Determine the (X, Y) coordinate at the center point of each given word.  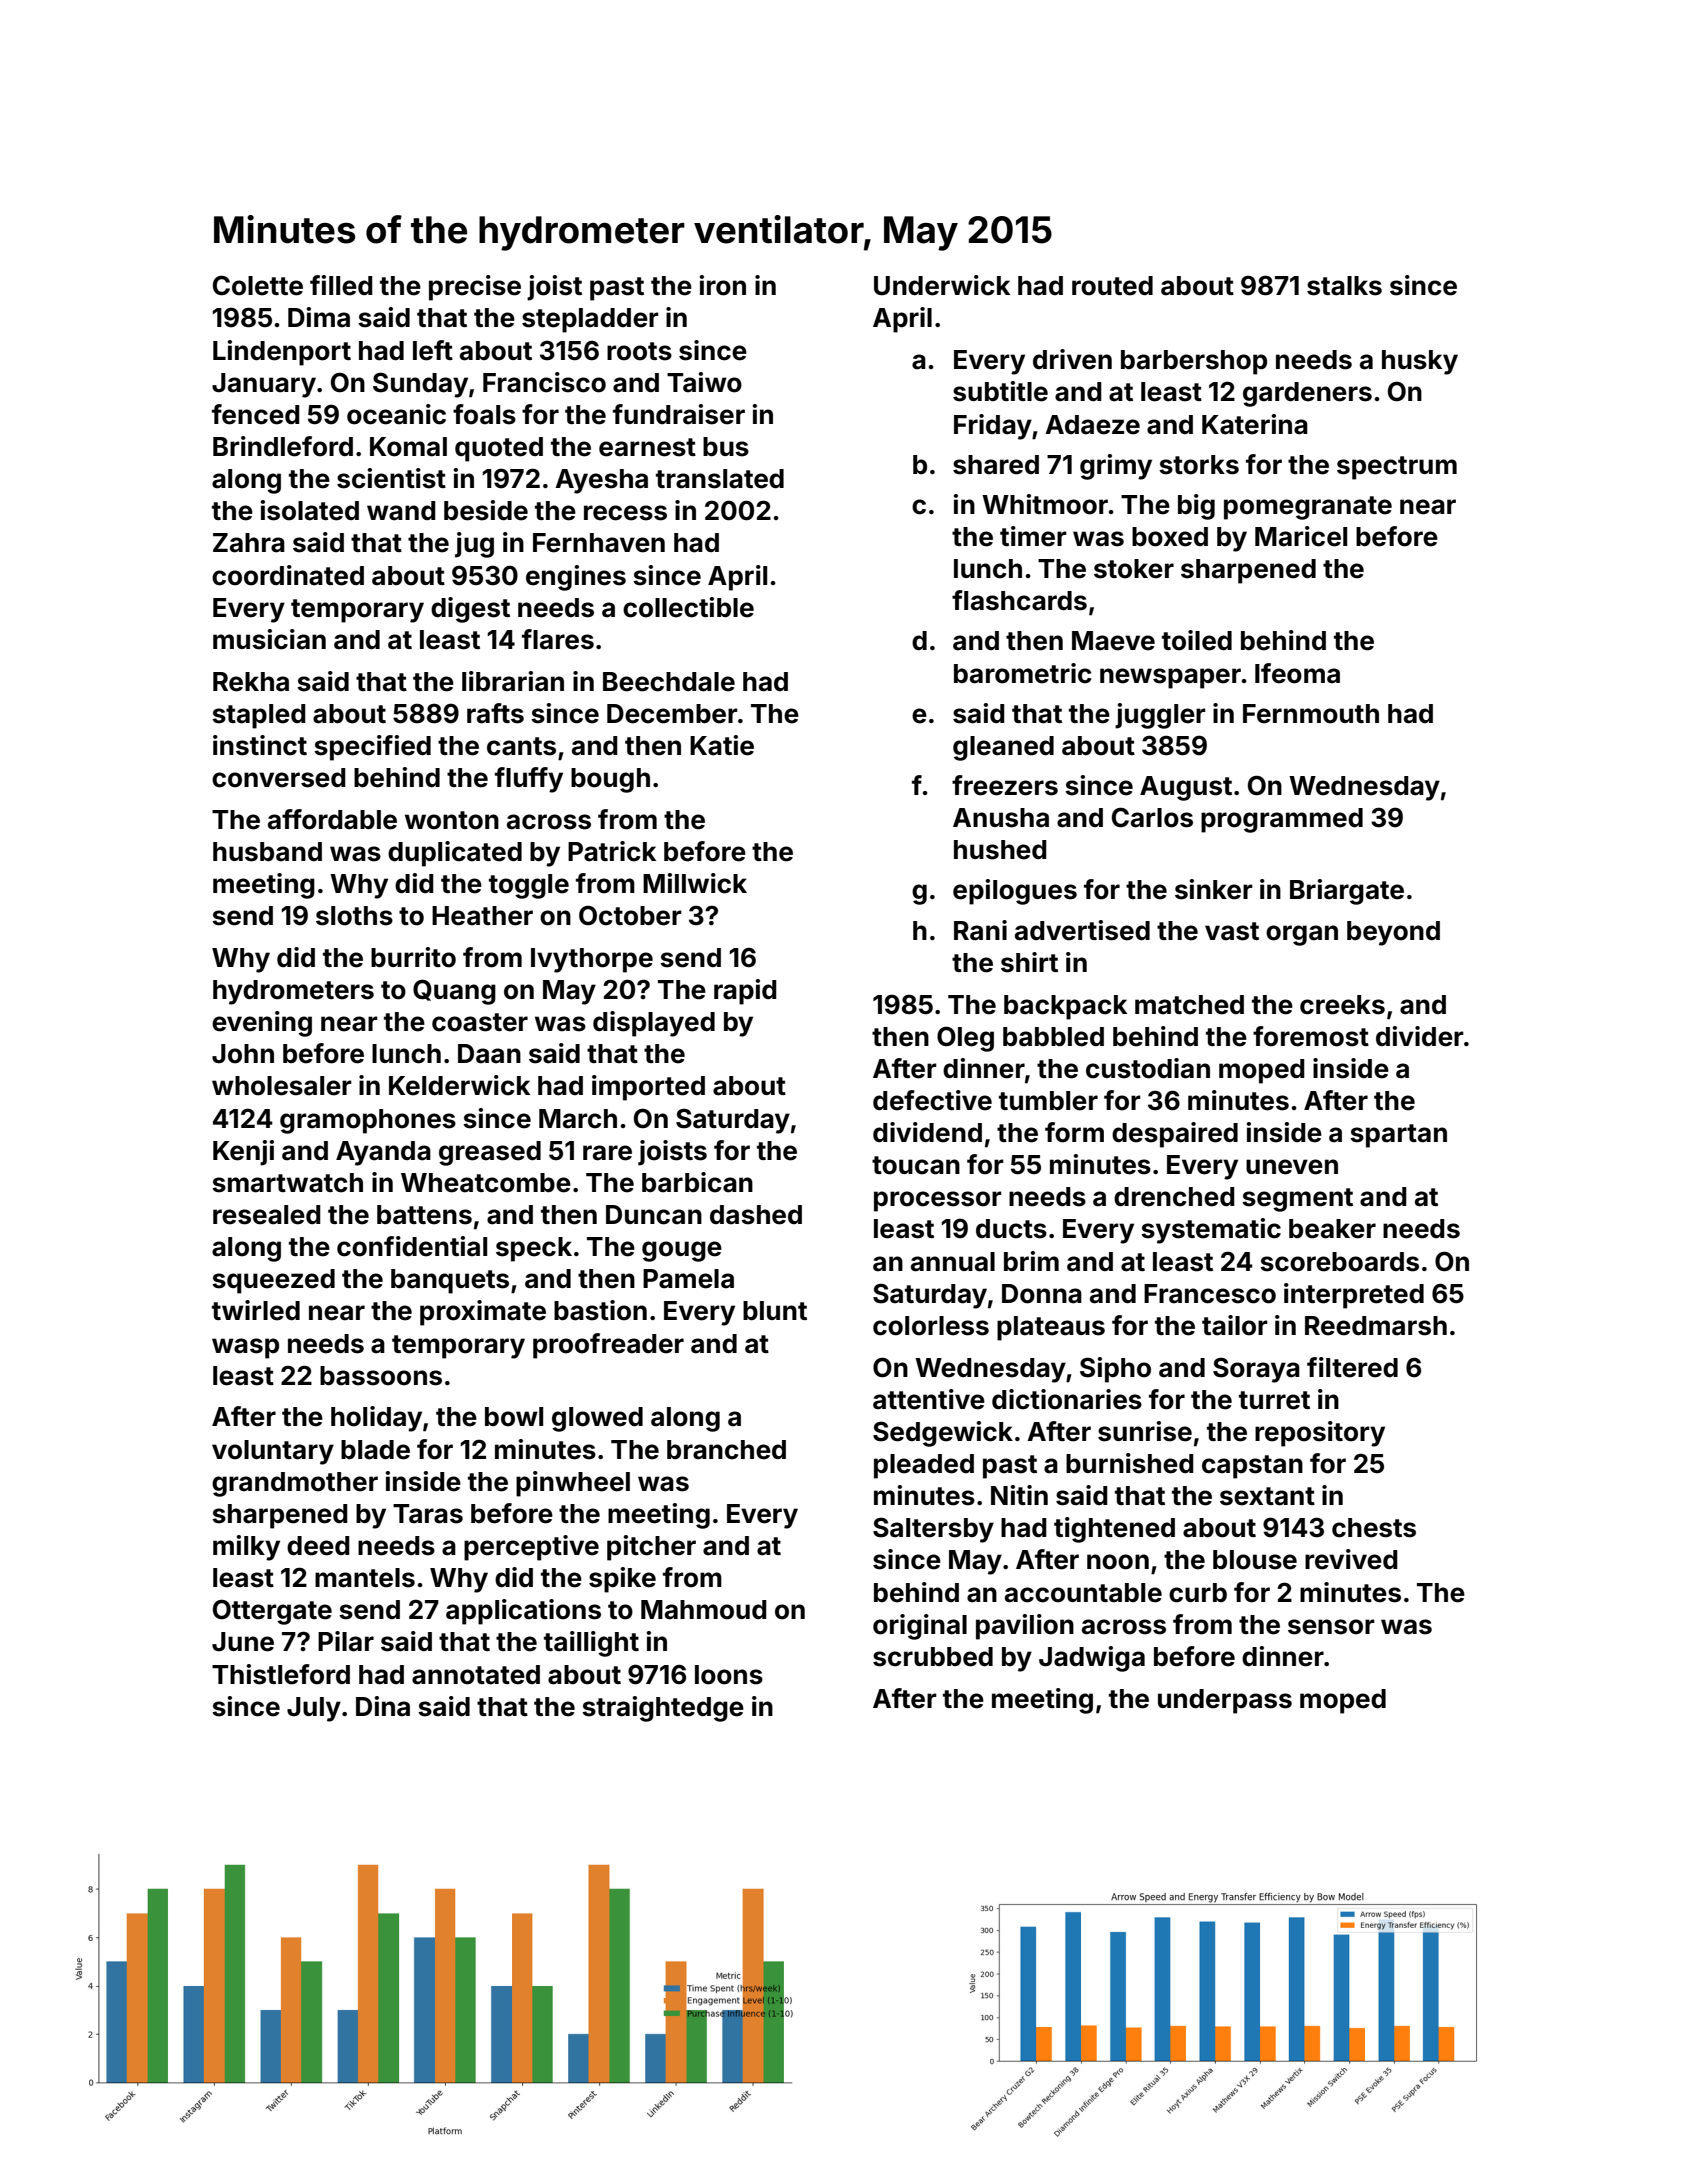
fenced (256, 414)
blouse (1255, 1560)
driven (1072, 359)
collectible (688, 607)
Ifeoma (1297, 673)
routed (1112, 286)
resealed (267, 1215)
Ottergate (272, 1612)
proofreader (608, 1346)
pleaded (924, 1466)
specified (372, 748)
